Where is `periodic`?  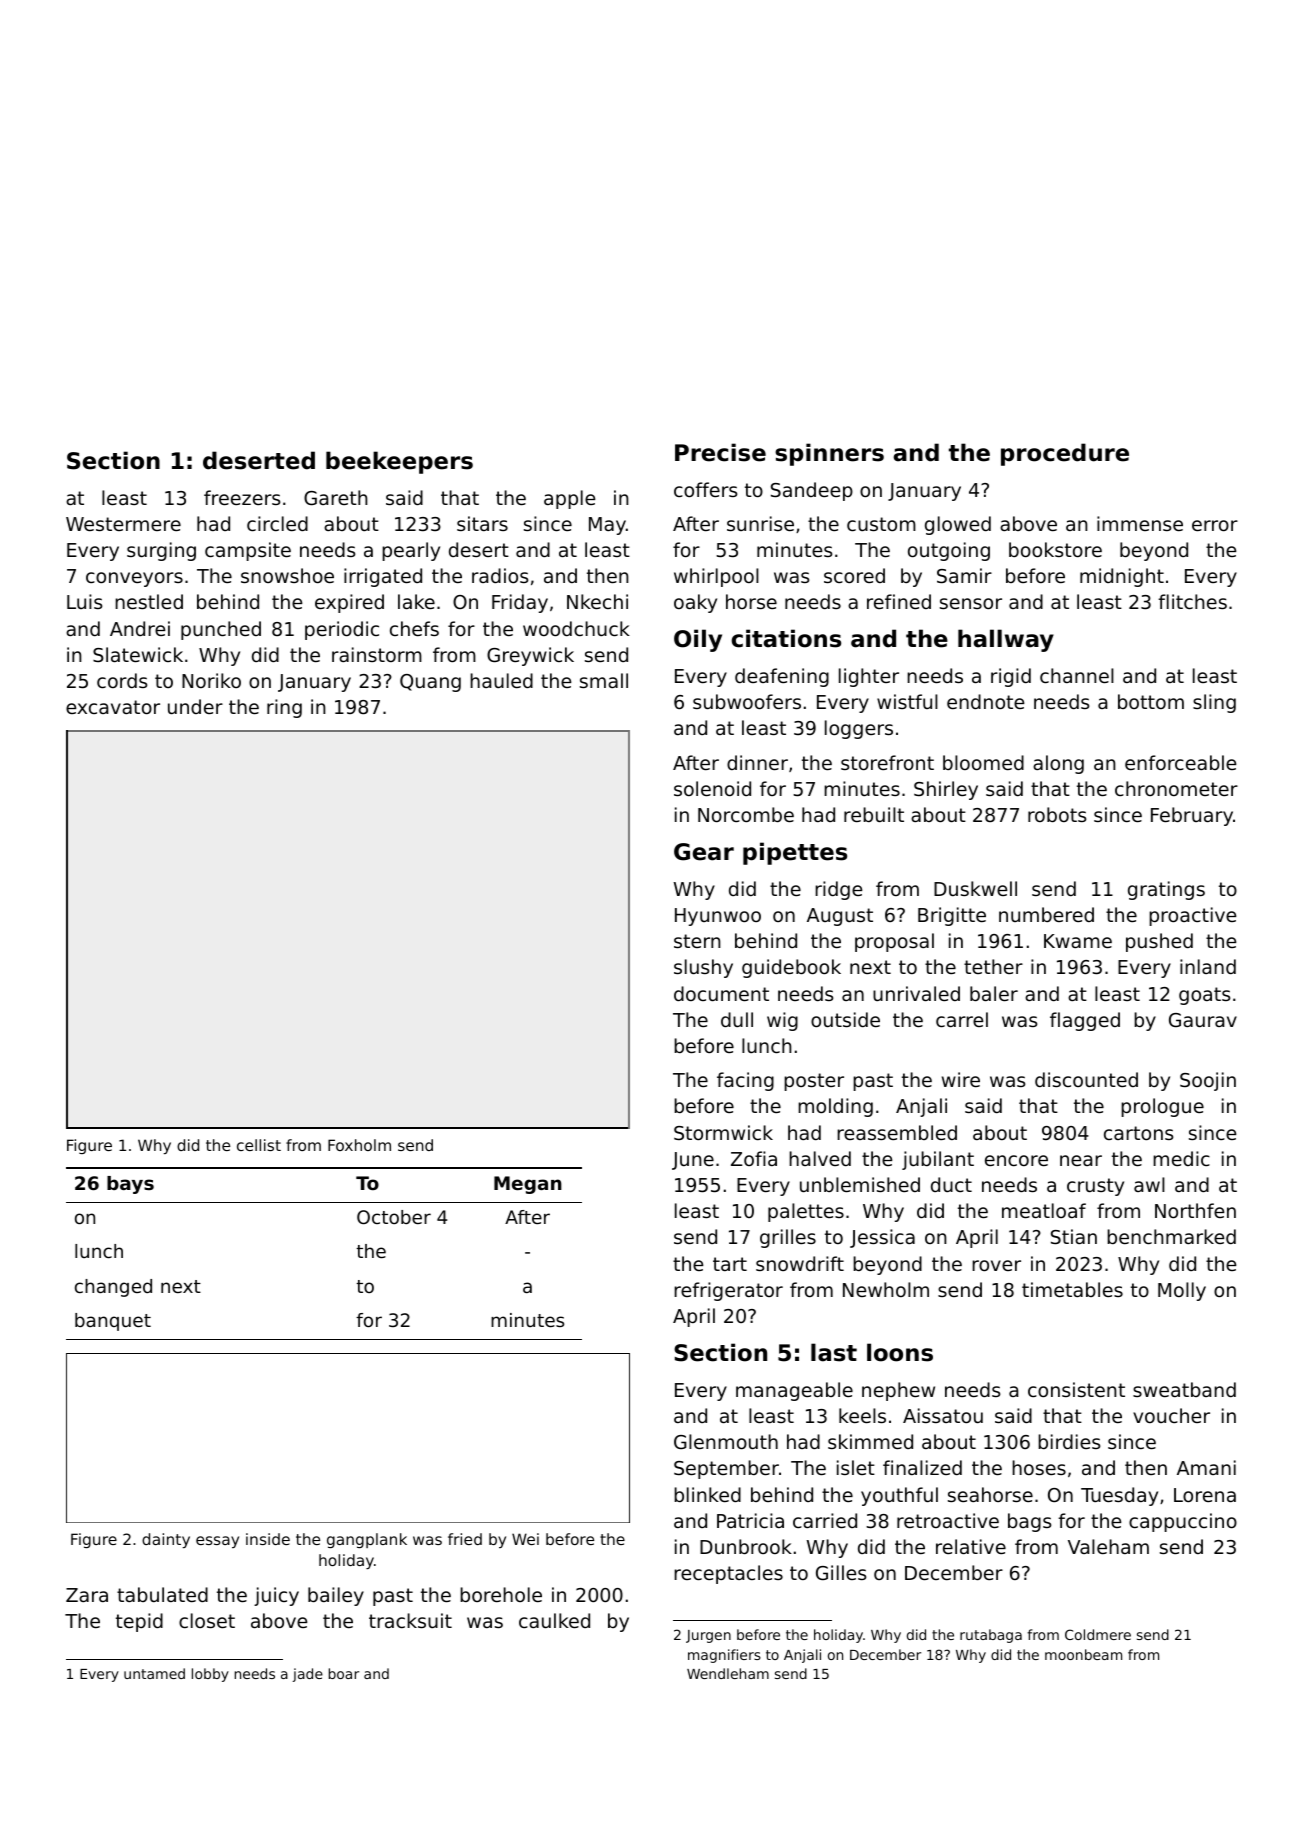
periodic is located at coordinates (342, 630).
